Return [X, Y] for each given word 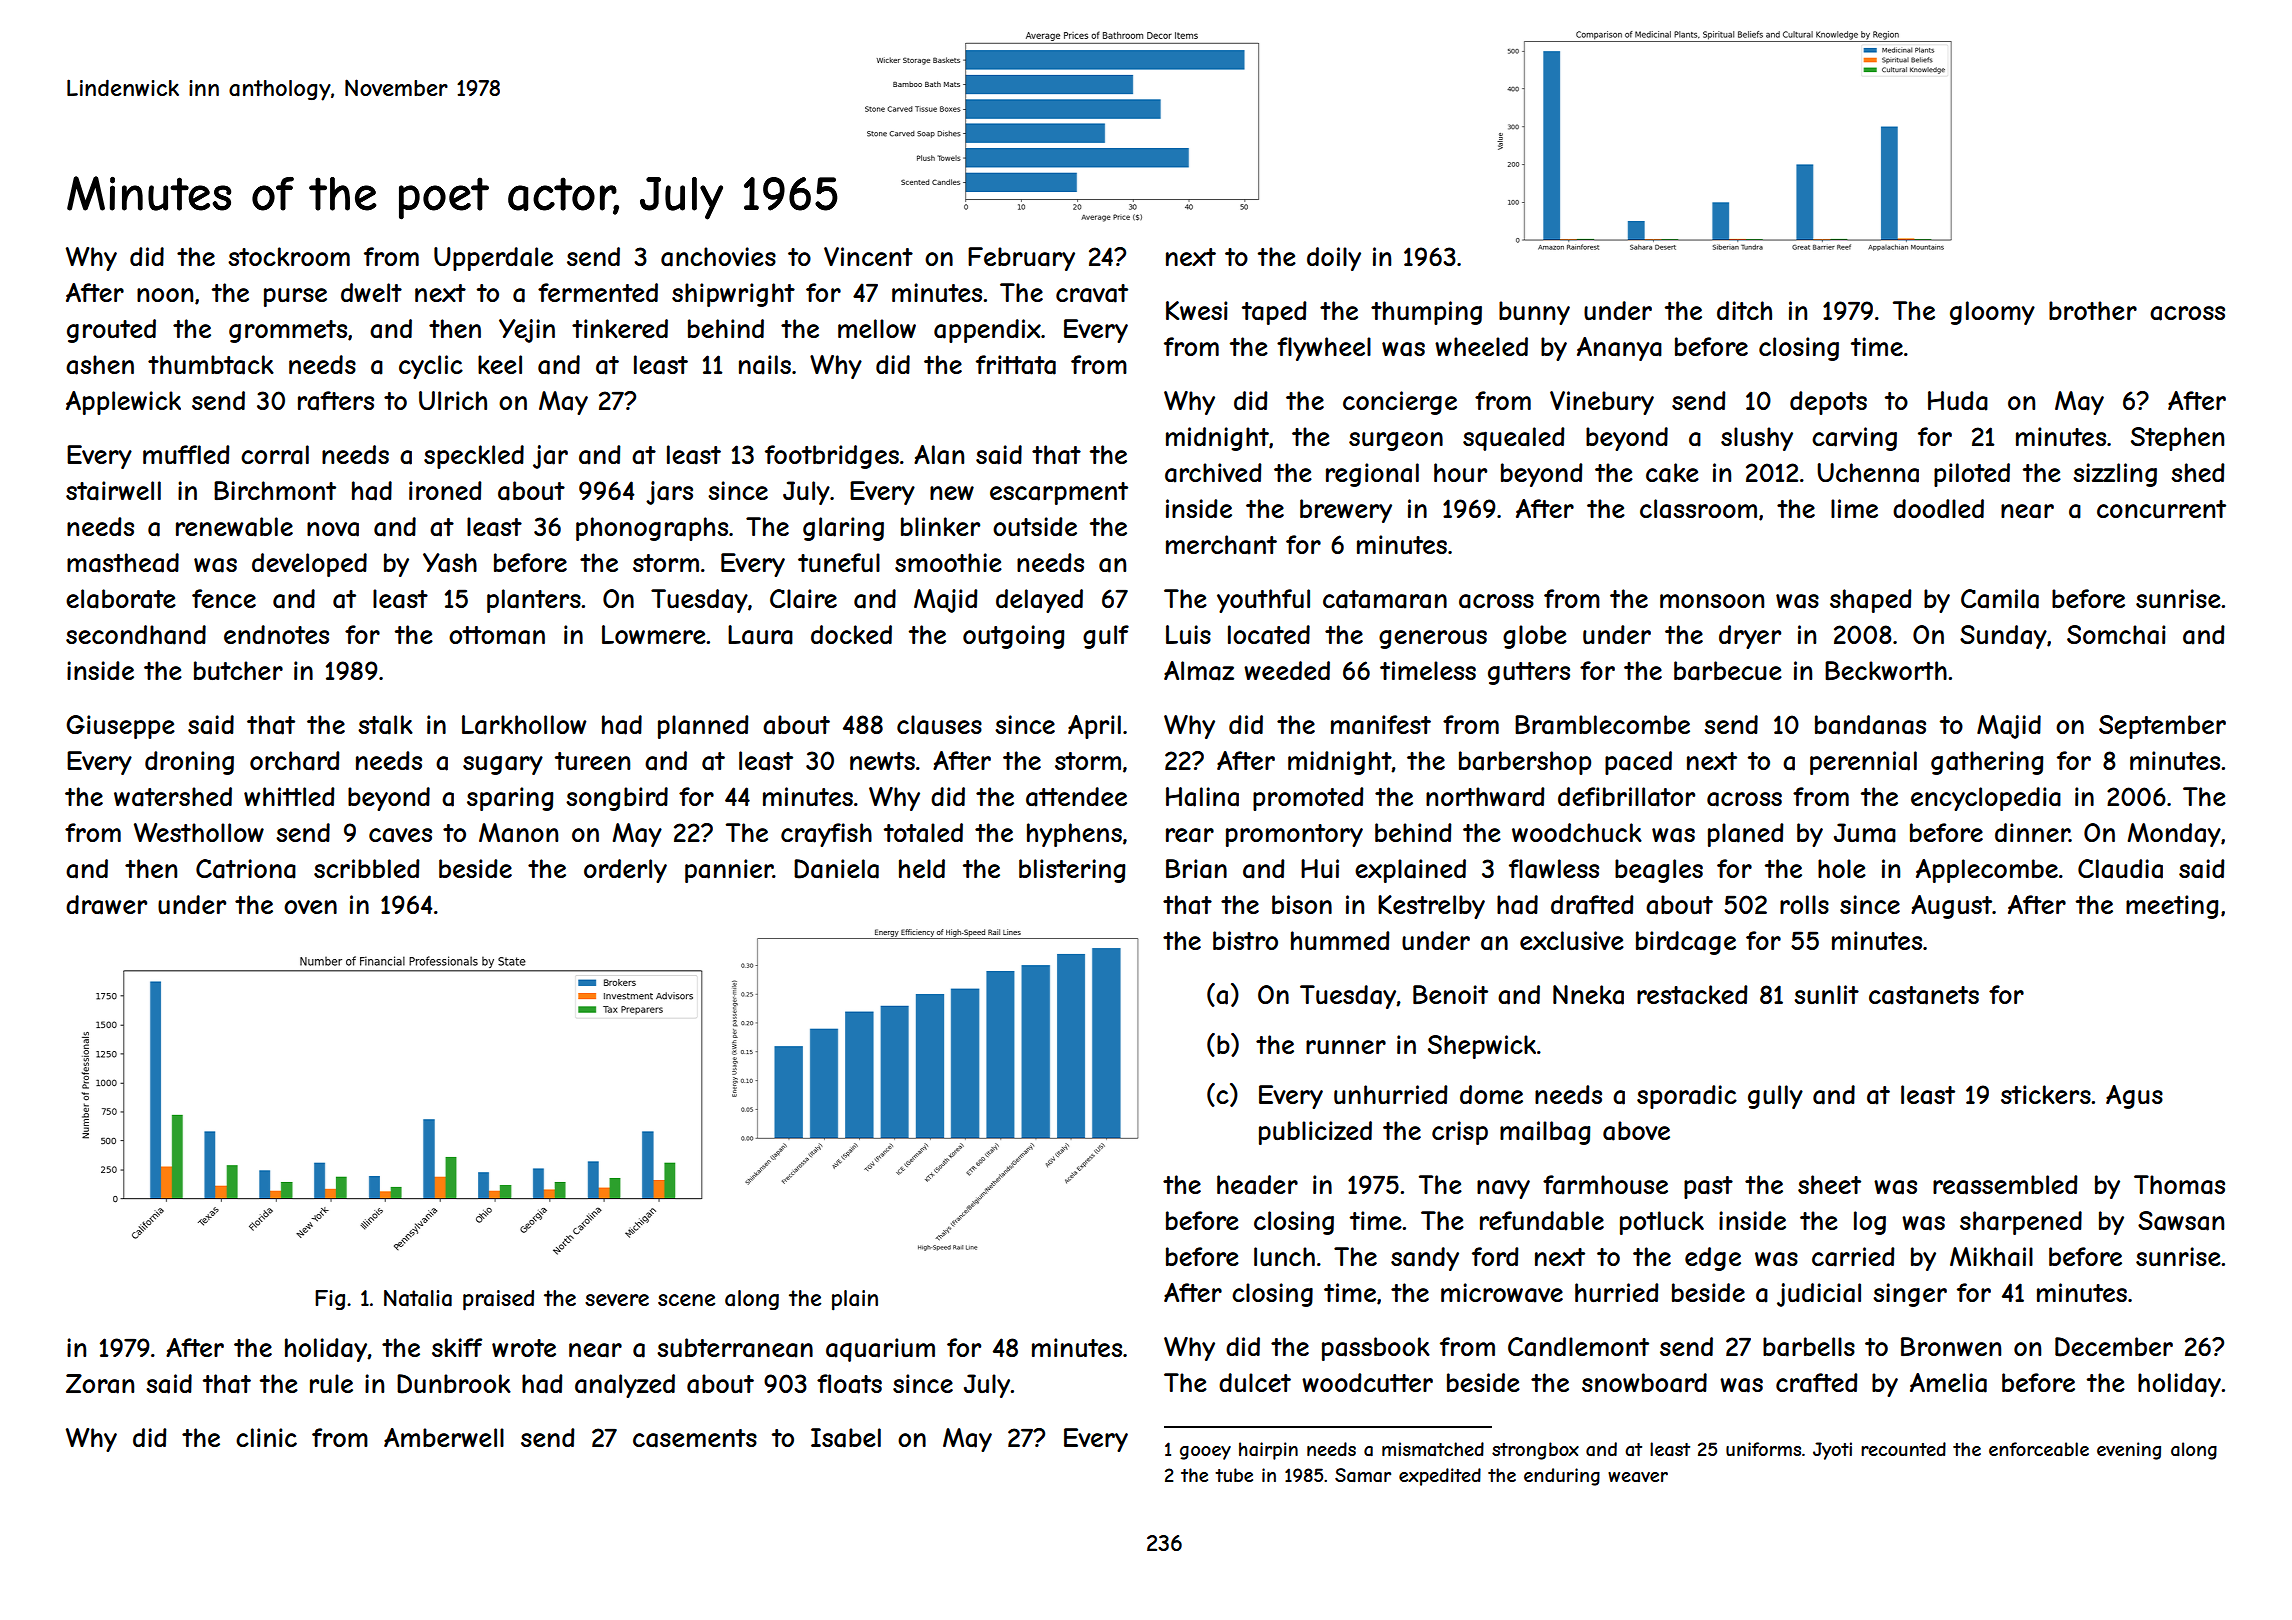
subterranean [735, 1348]
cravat [1092, 293]
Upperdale [493, 259]
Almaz [1199, 671]
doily [1334, 259]
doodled [1938, 508]
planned [703, 727]
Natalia [418, 1298]
